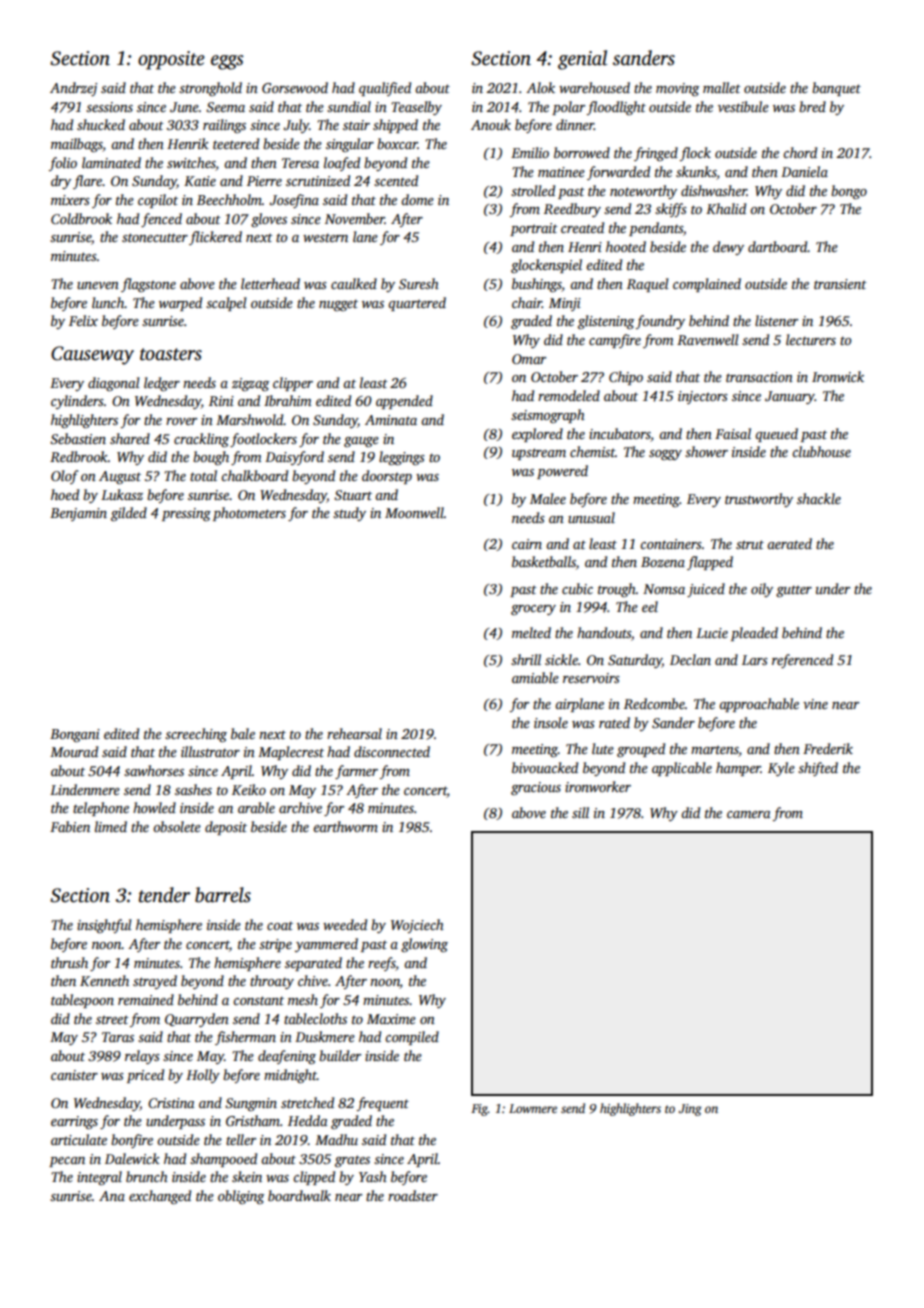 The width and height of the page is (924, 1308). What do you see at coordinates (241, 1197) in the page?
I see `obliging` at bounding box center [241, 1197].
